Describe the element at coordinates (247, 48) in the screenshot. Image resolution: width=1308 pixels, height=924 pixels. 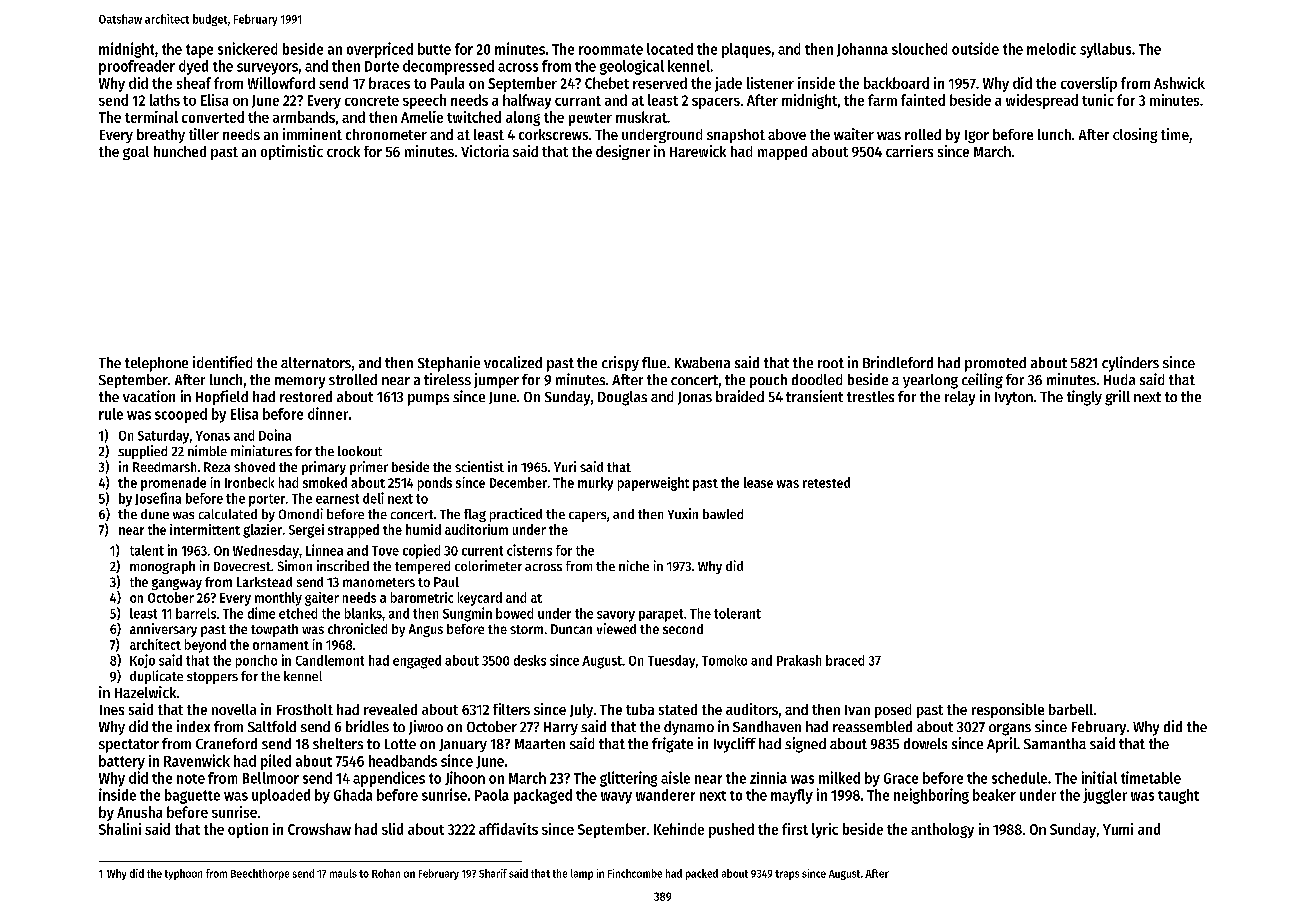
I see `snickered` at that location.
